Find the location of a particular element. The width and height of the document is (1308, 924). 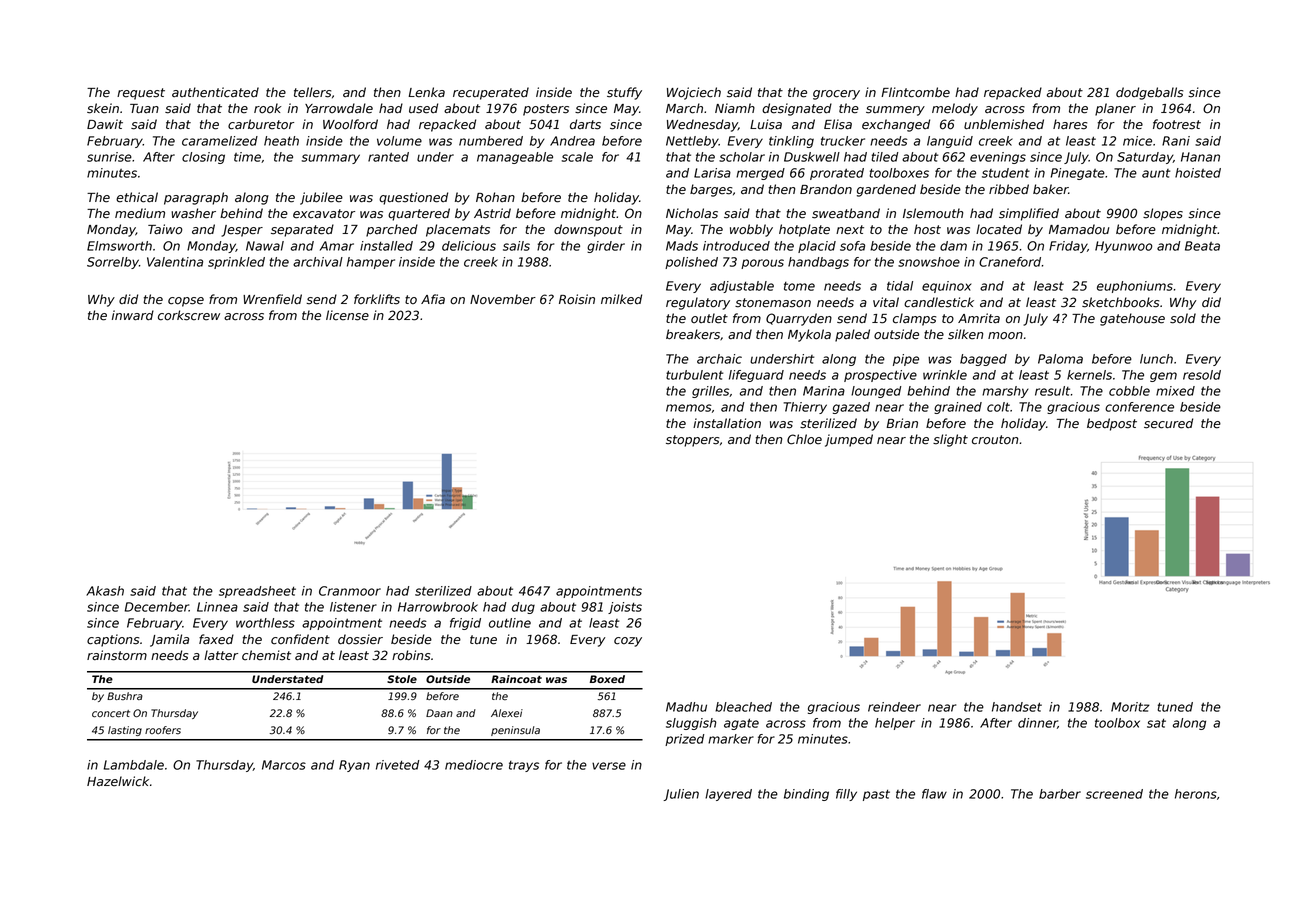

posters is located at coordinates (546, 110).
